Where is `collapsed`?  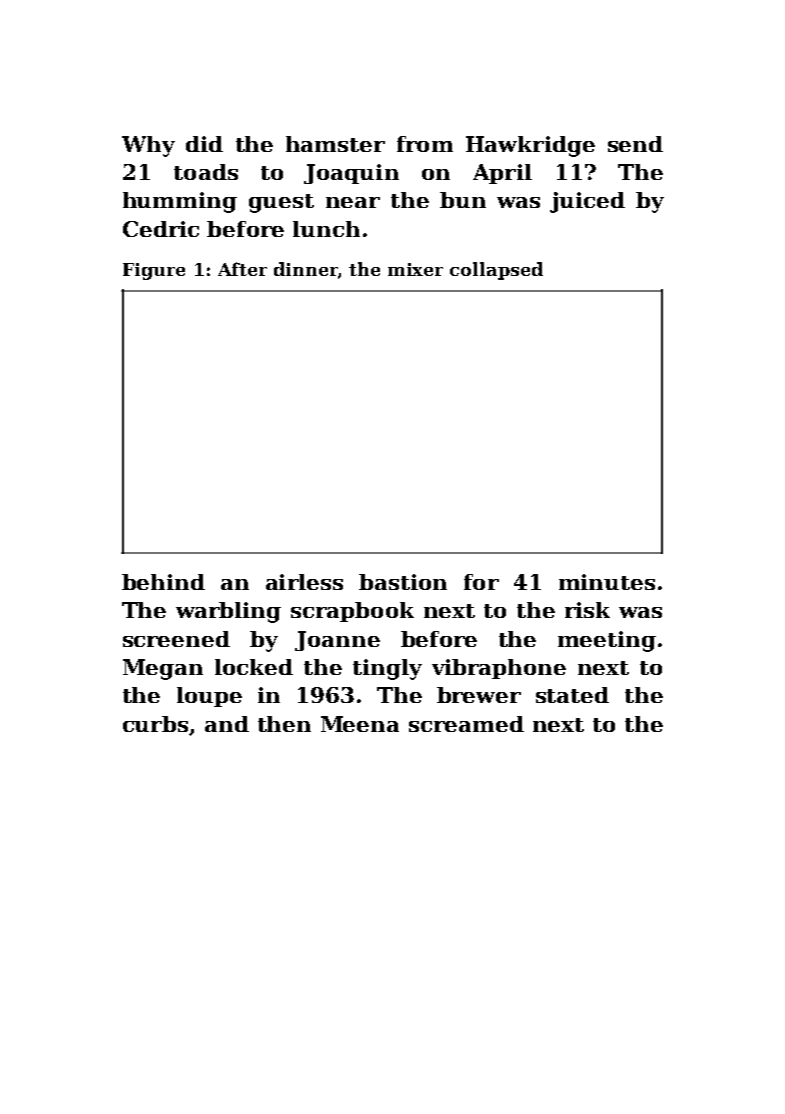 collapsed is located at coordinates (496, 271).
